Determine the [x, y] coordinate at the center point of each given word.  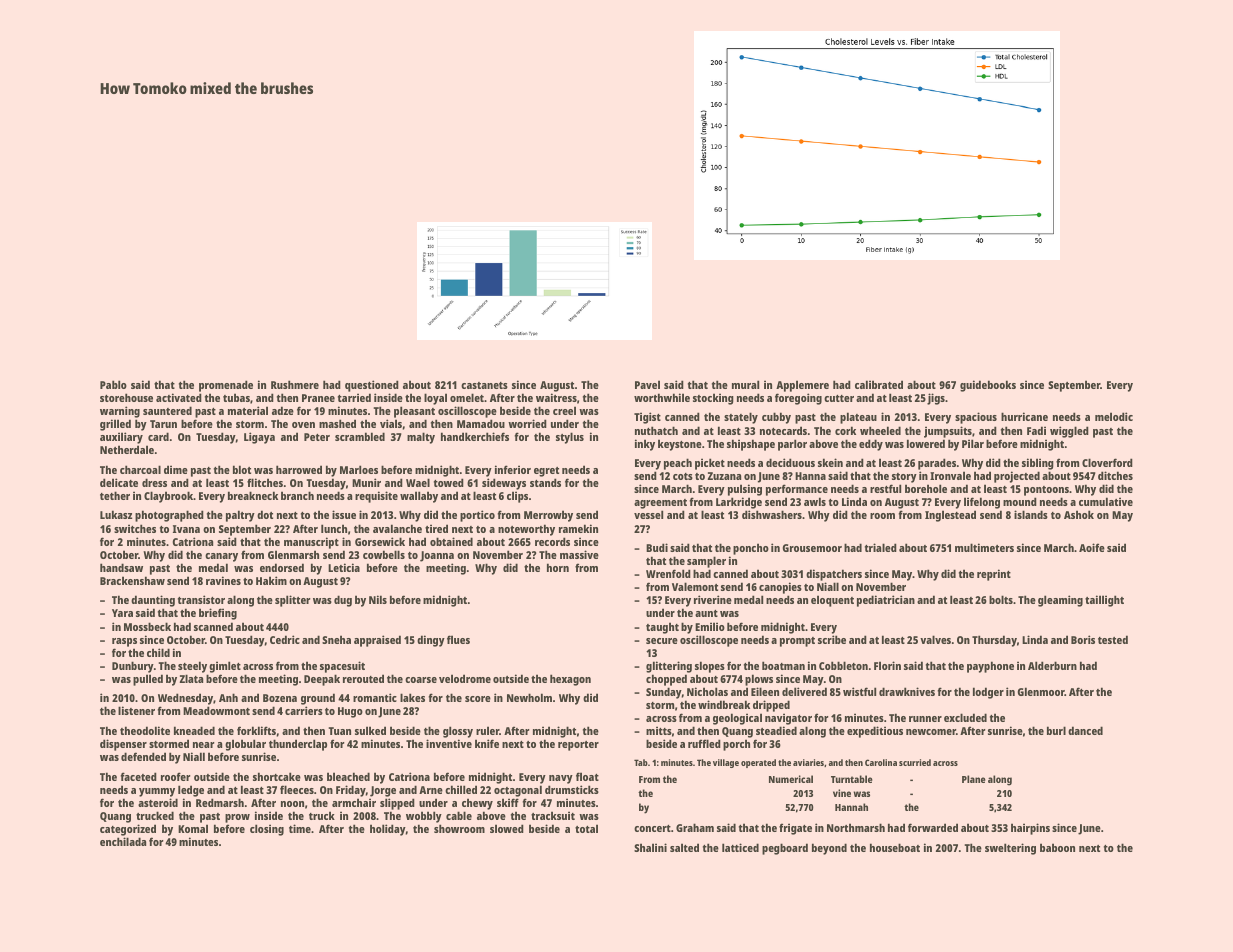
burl [1056, 730]
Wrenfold [668, 573]
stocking [713, 399]
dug [343, 601]
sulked [370, 730]
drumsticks [572, 789]
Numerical [791, 779]
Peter [317, 437]
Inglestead [950, 516]
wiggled [1069, 432]
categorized [128, 830]
